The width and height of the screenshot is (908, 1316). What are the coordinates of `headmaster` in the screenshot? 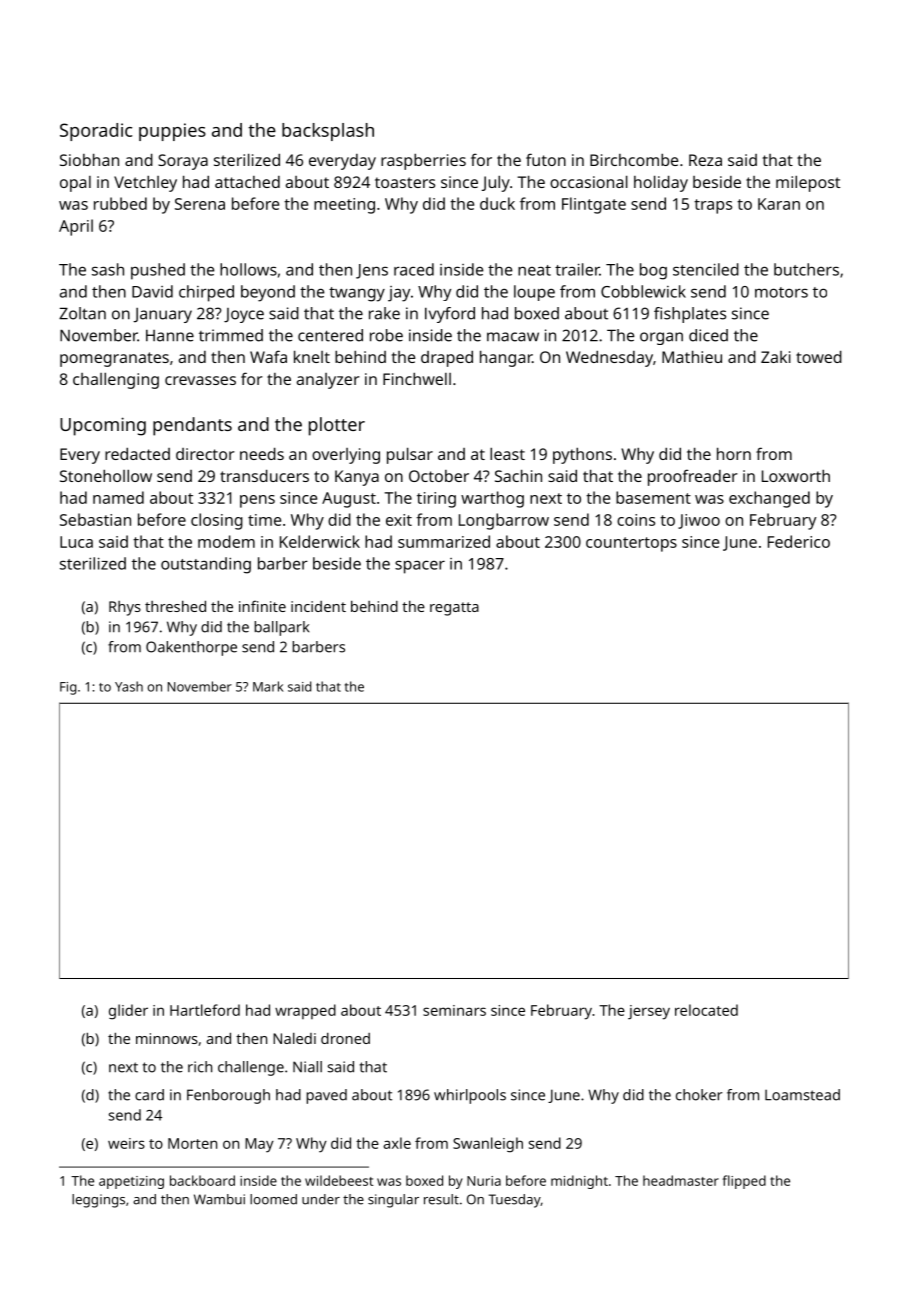 It's located at (681, 1180).
